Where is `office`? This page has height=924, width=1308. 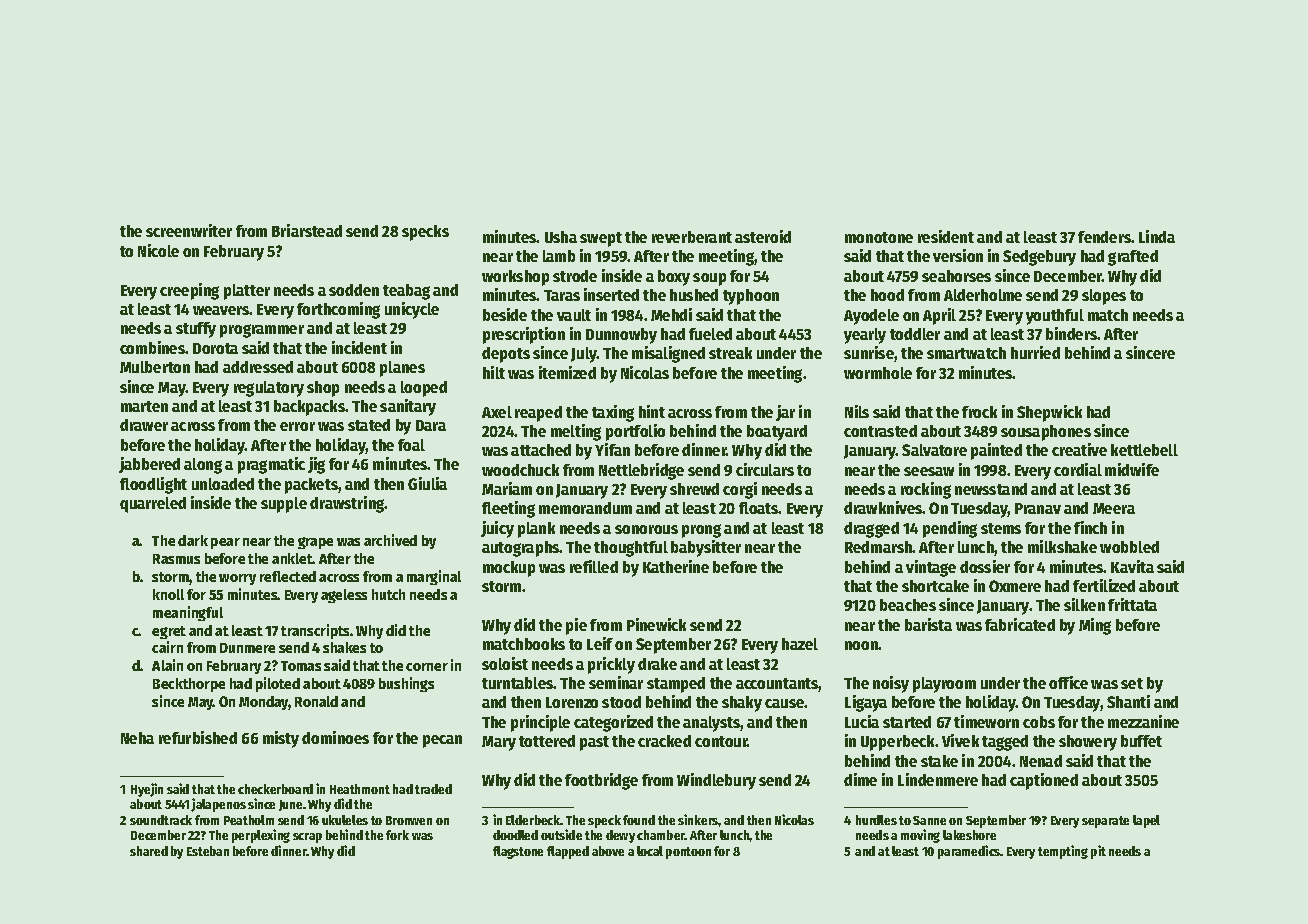
office is located at coordinates (1068, 682).
